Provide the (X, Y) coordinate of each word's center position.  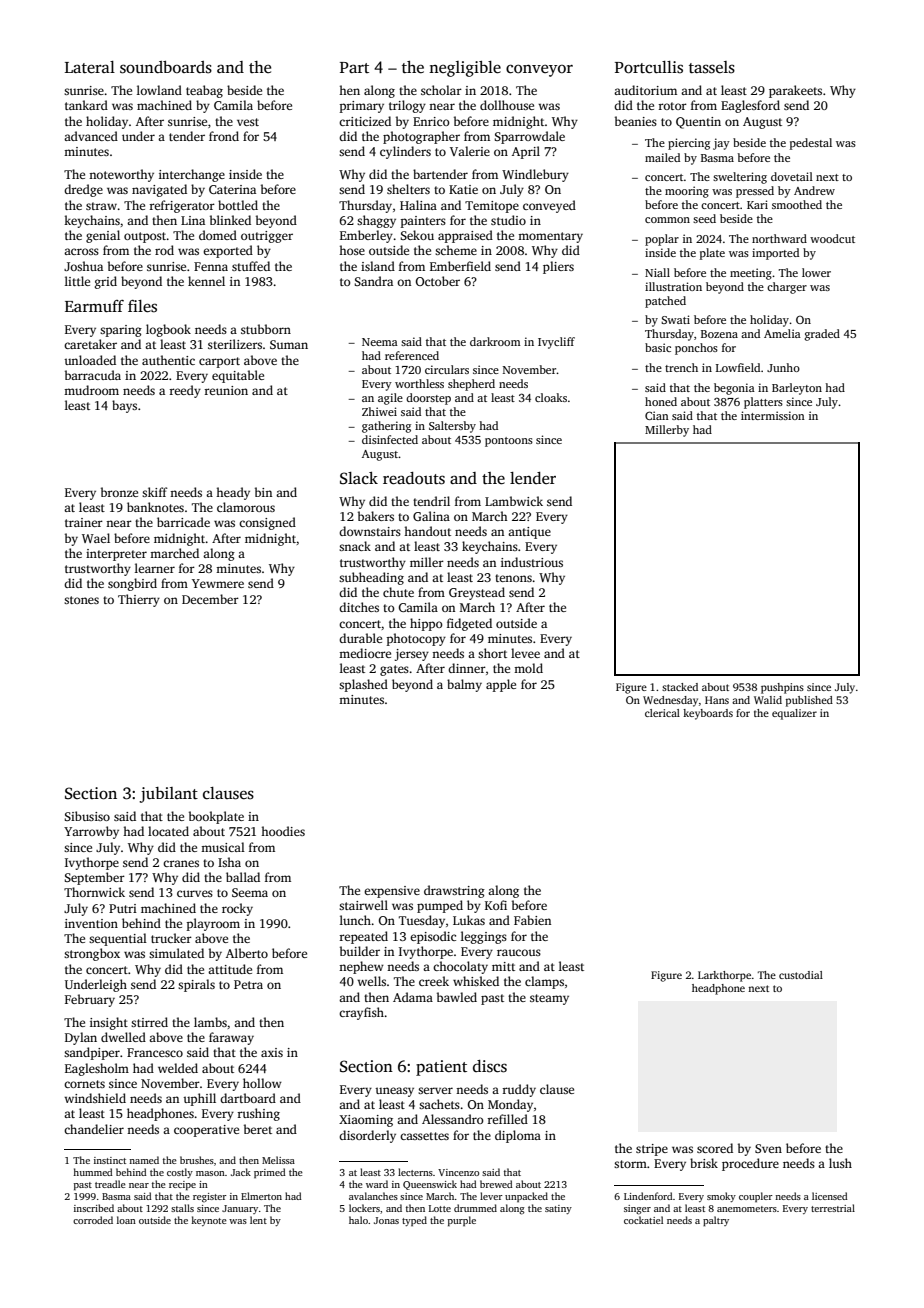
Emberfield (460, 266)
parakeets (795, 91)
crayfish (361, 1013)
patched (665, 302)
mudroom (91, 390)
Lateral (90, 67)
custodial (801, 975)
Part (354, 67)
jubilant (168, 795)
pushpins (782, 688)
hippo (426, 624)
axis (272, 1052)
